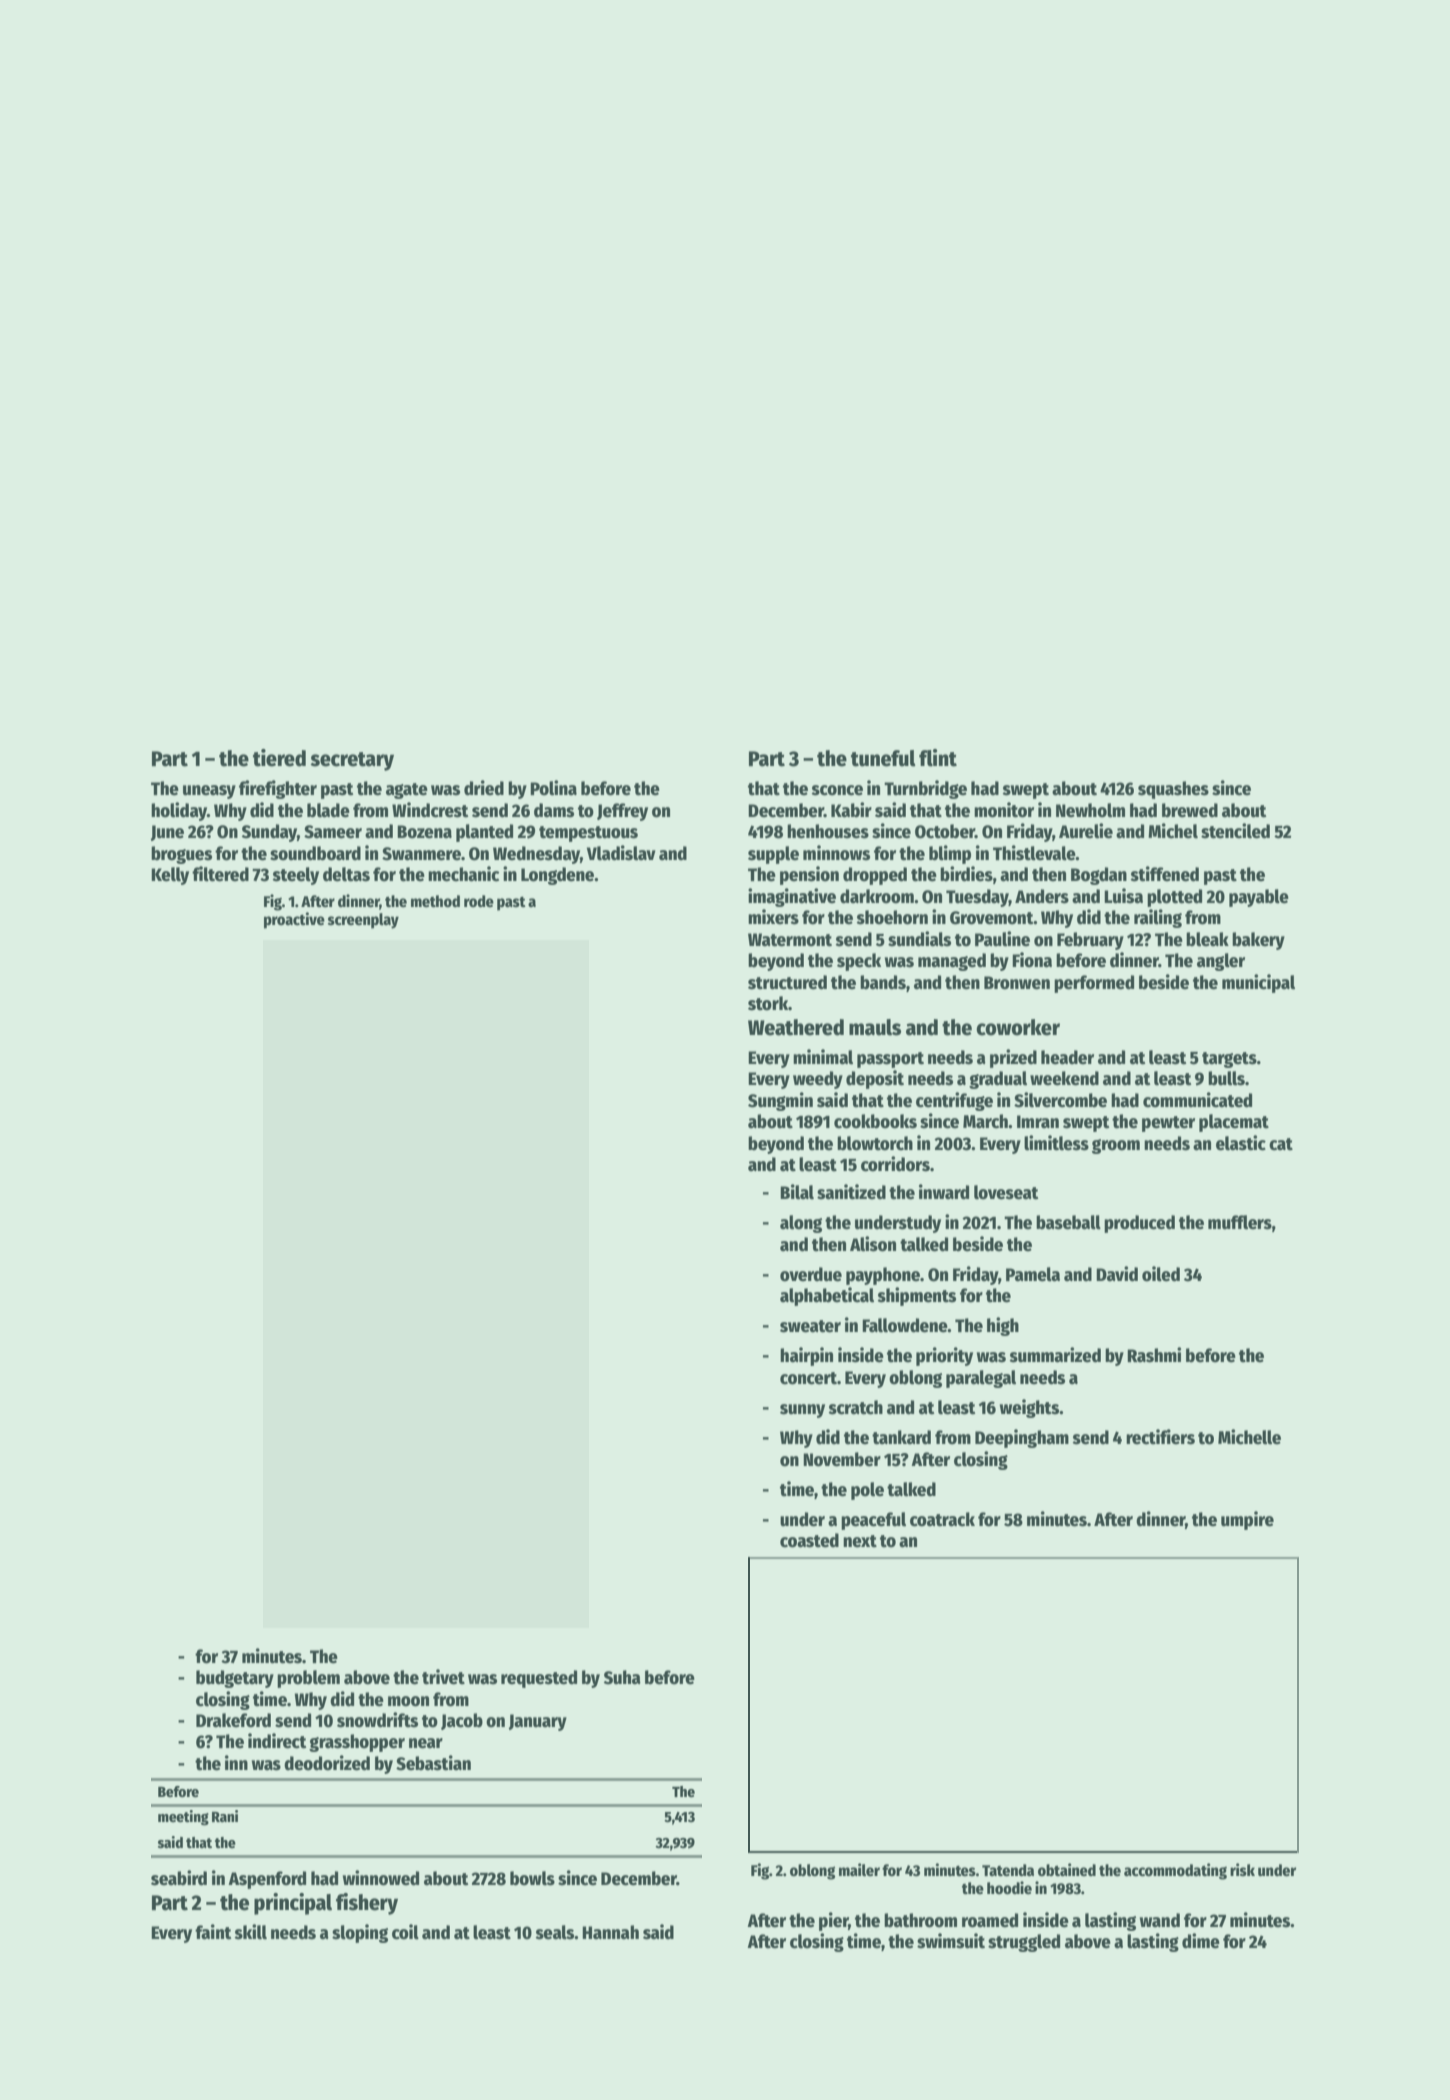 This page has height=2100, width=1450. What do you see at coordinates (938, 758) in the page?
I see `flint` at bounding box center [938, 758].
